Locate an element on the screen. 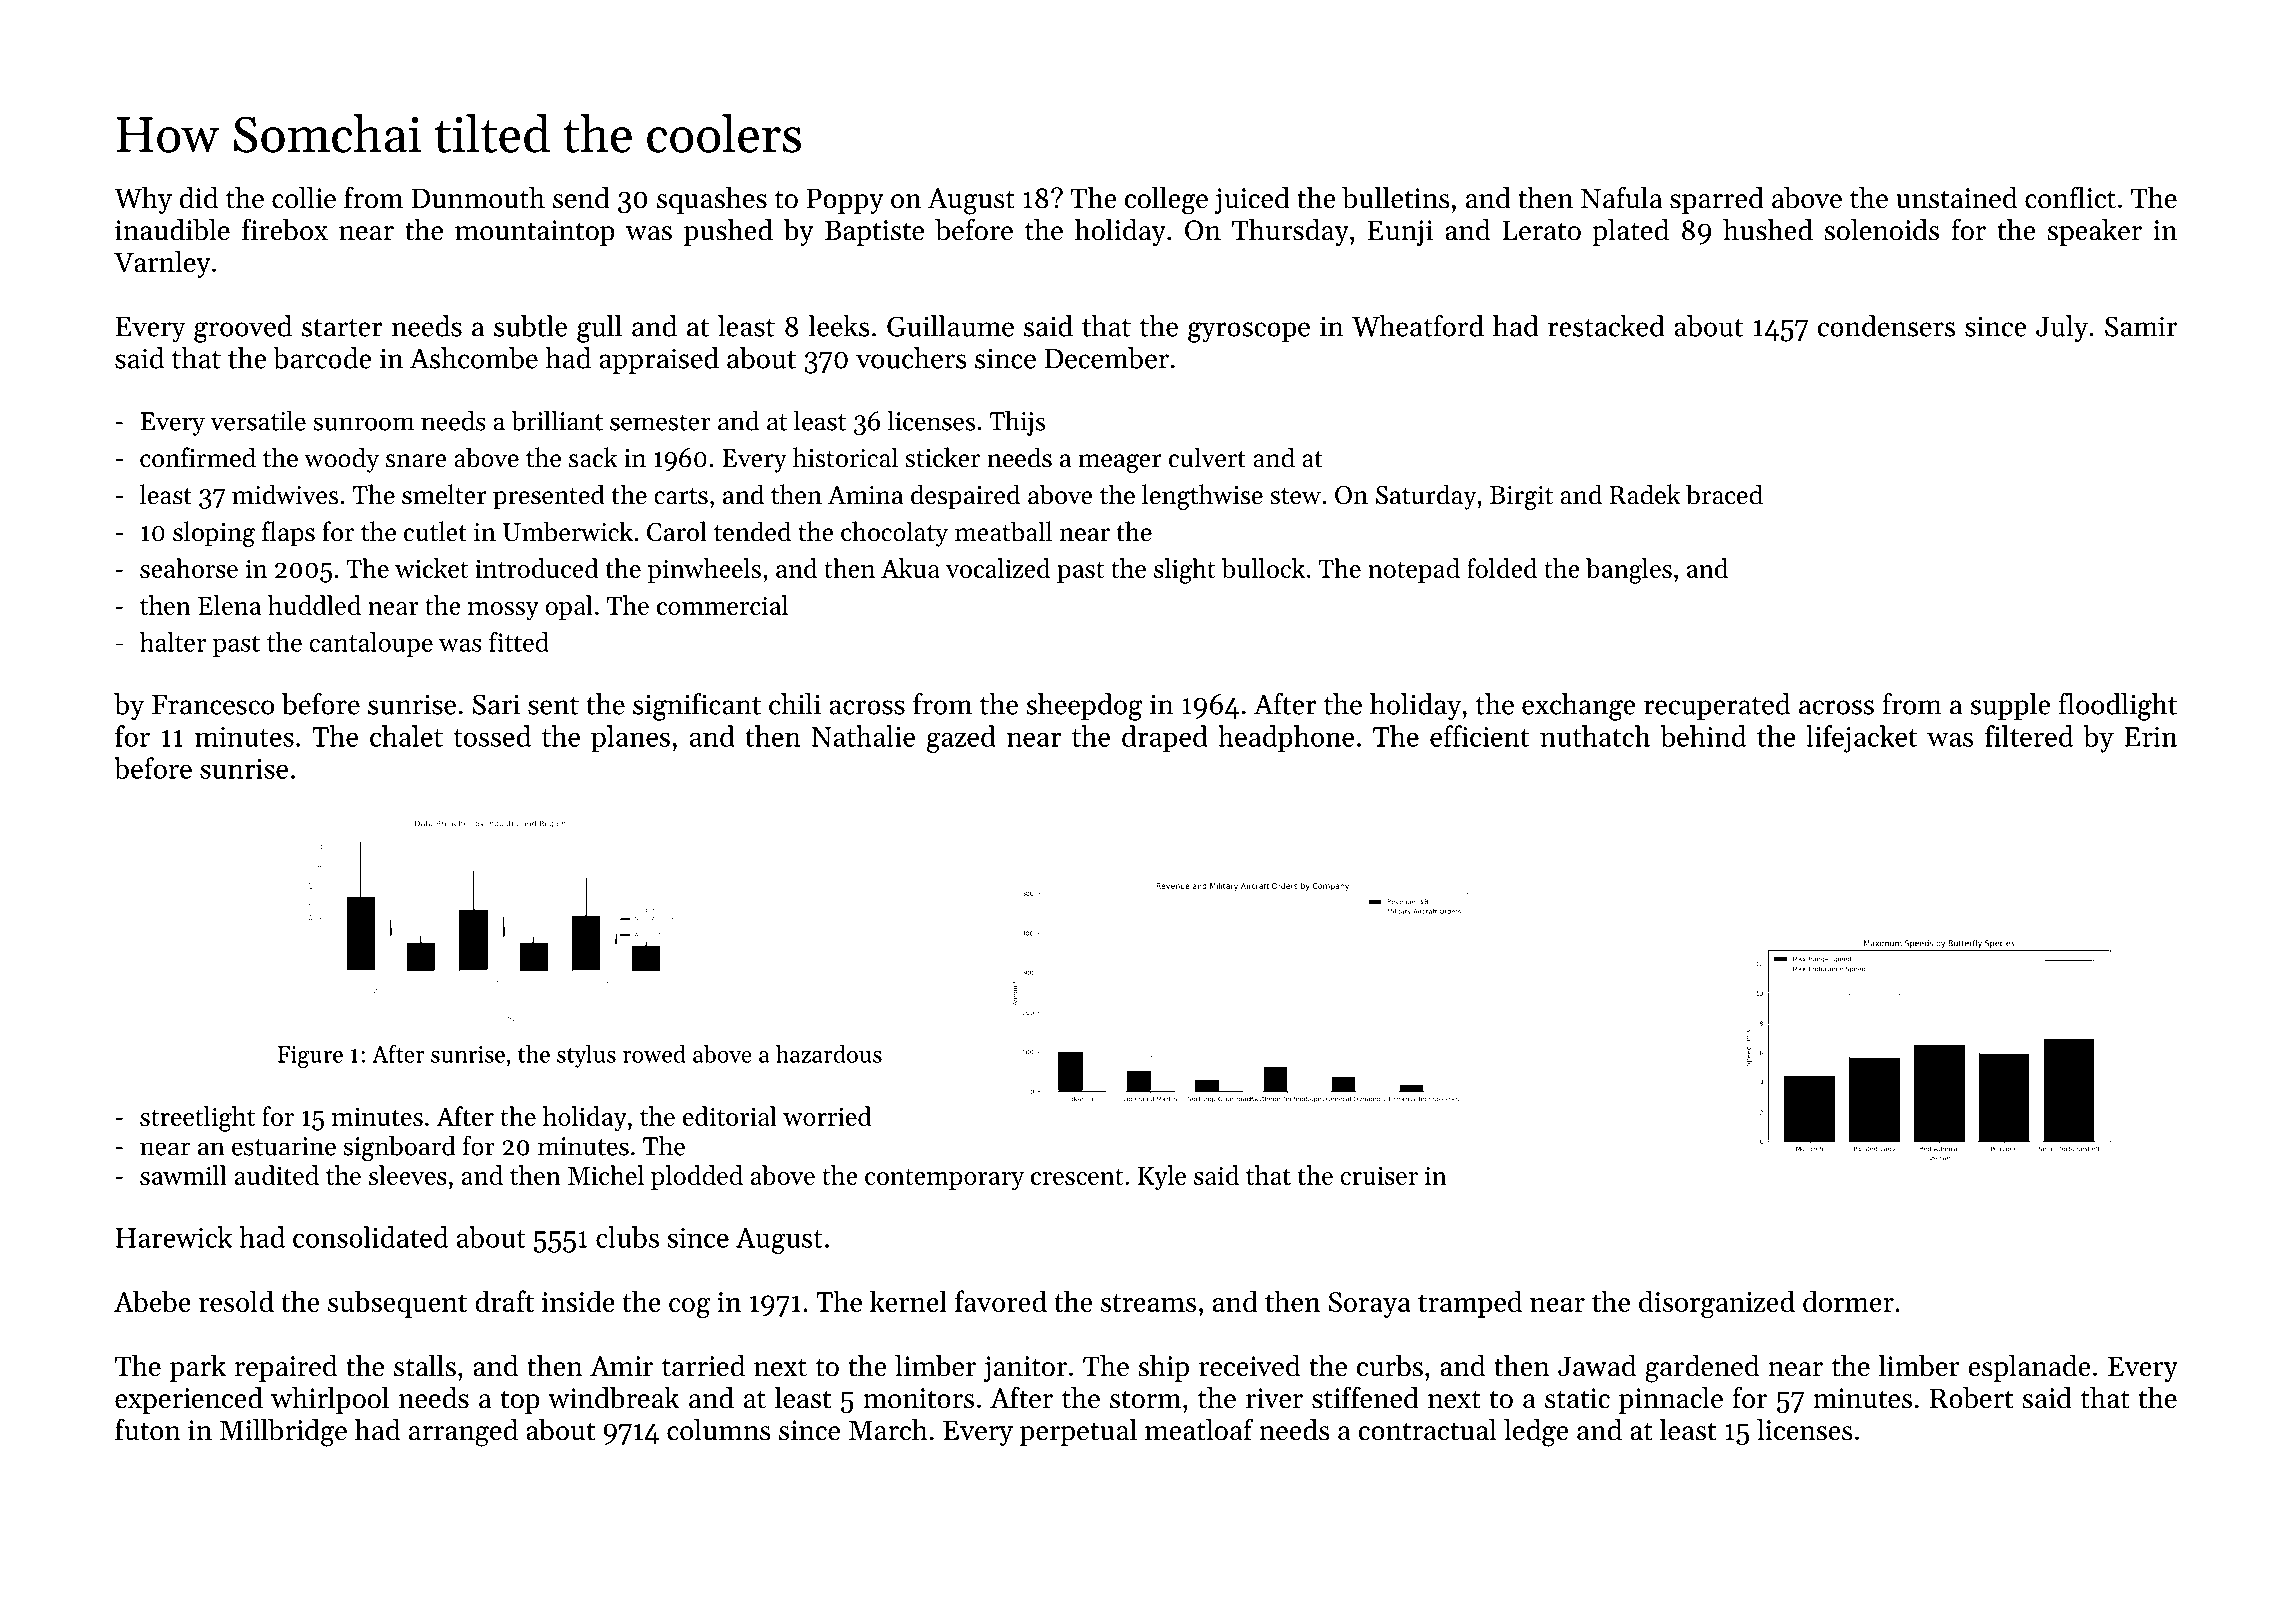 The height and width of the screenshot is (1620, 2292). Millbridge is located at coordinates (283, 1433).
